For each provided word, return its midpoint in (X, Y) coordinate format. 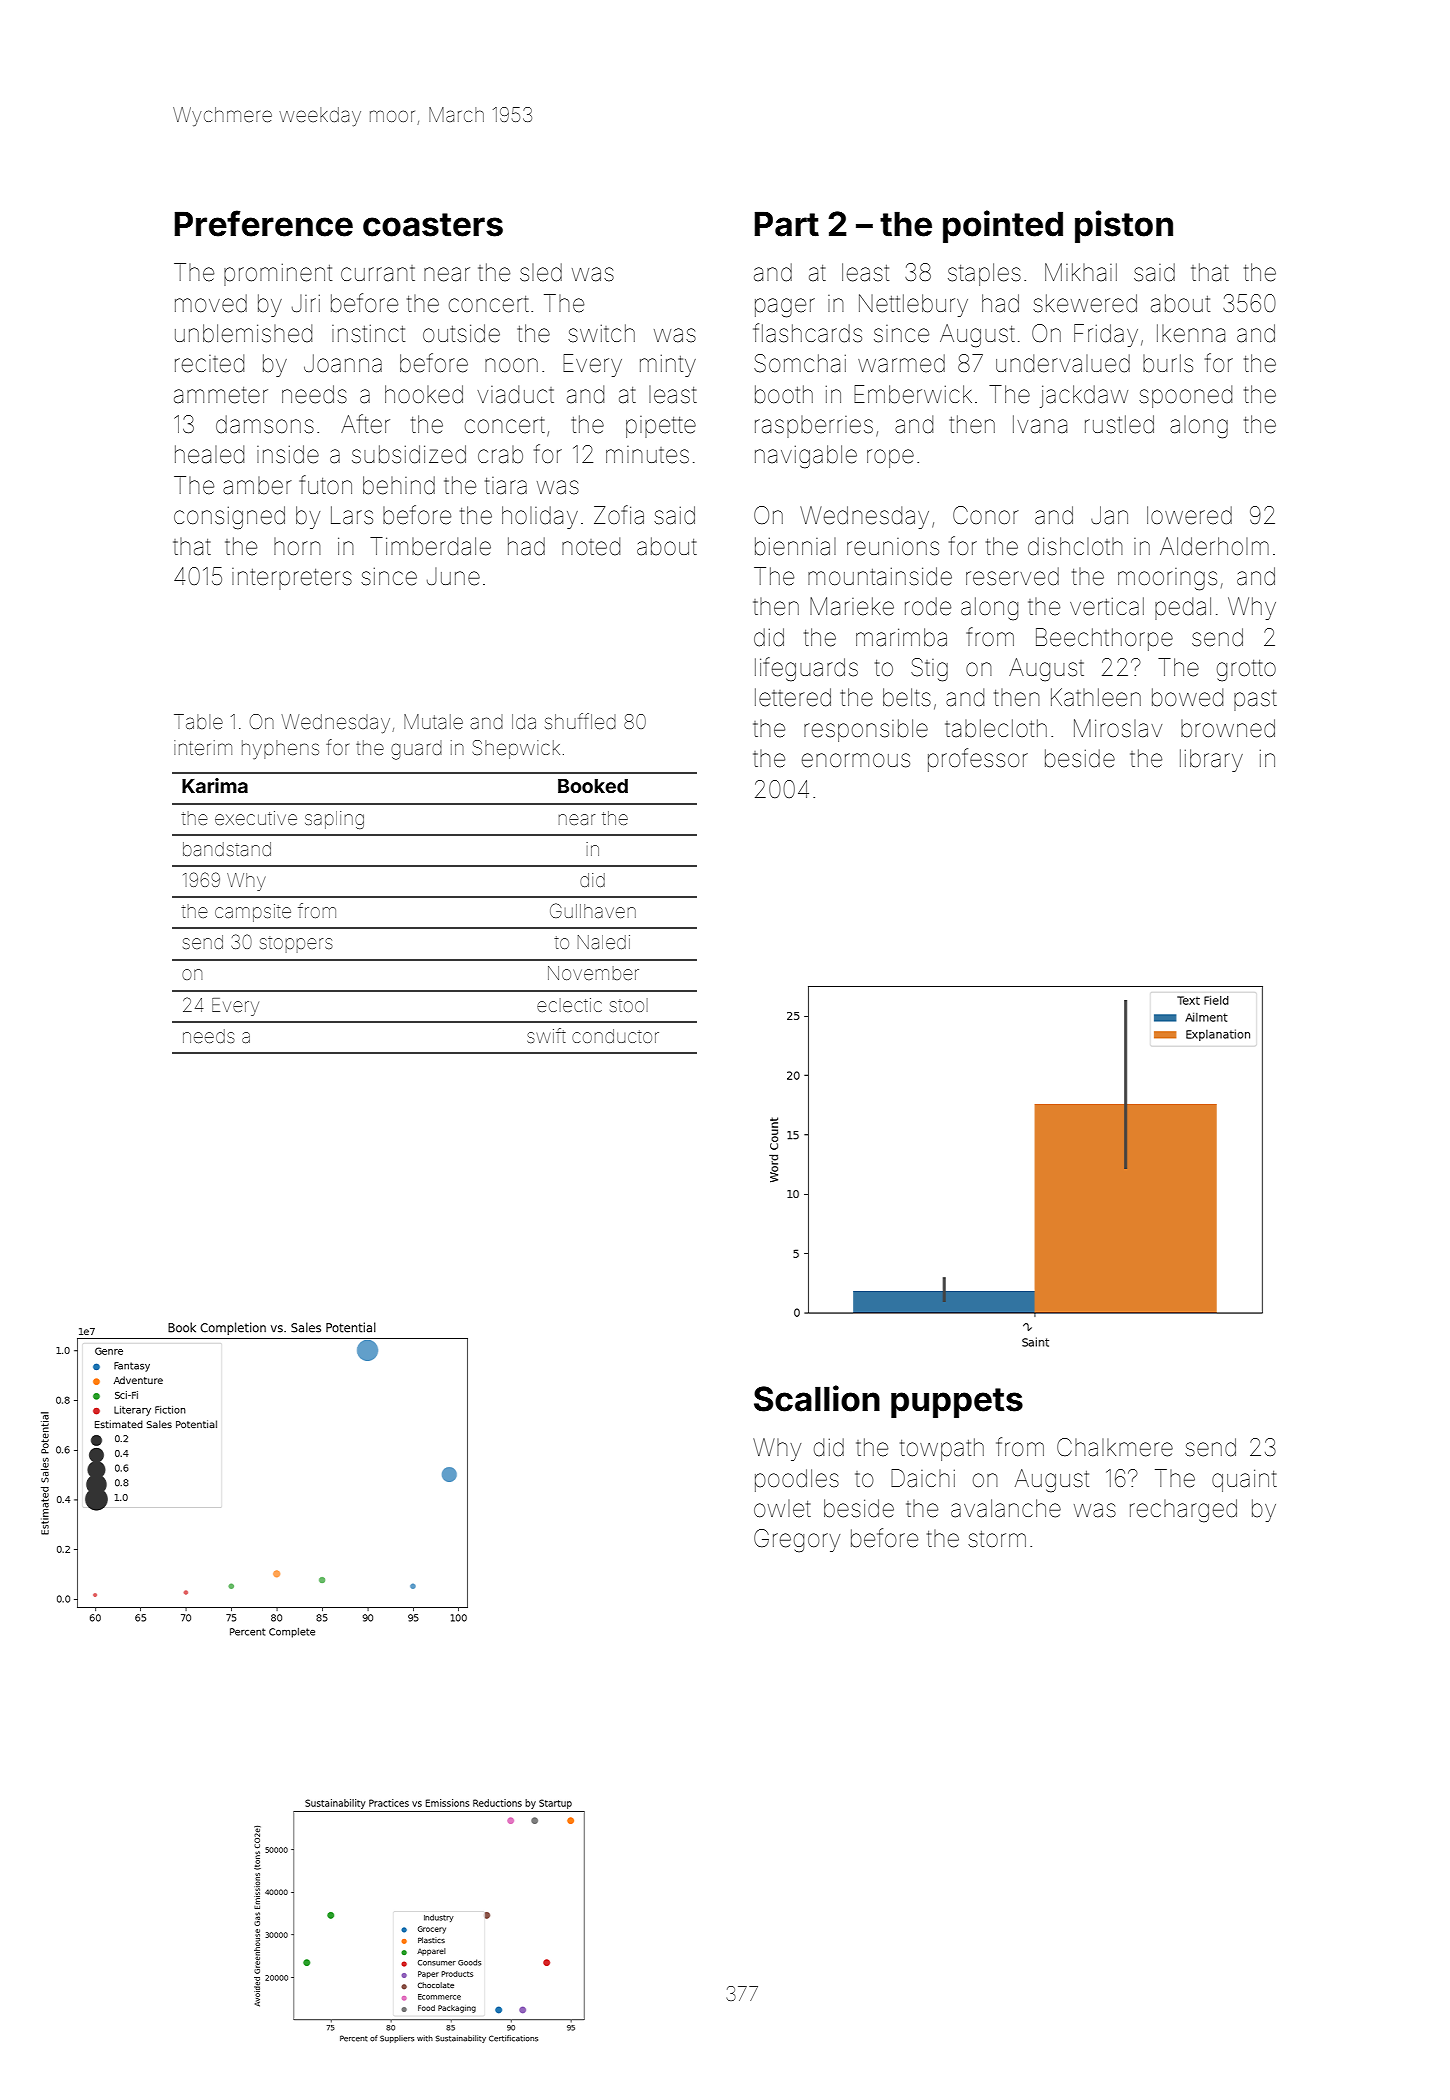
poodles (797, 1480)
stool (629, 1005)
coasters (433, 225)
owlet (782, 1509)
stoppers (296, 944)
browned (1228, 728)
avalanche (1006, 1508)
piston (1124, 226)
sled (541, 272)
